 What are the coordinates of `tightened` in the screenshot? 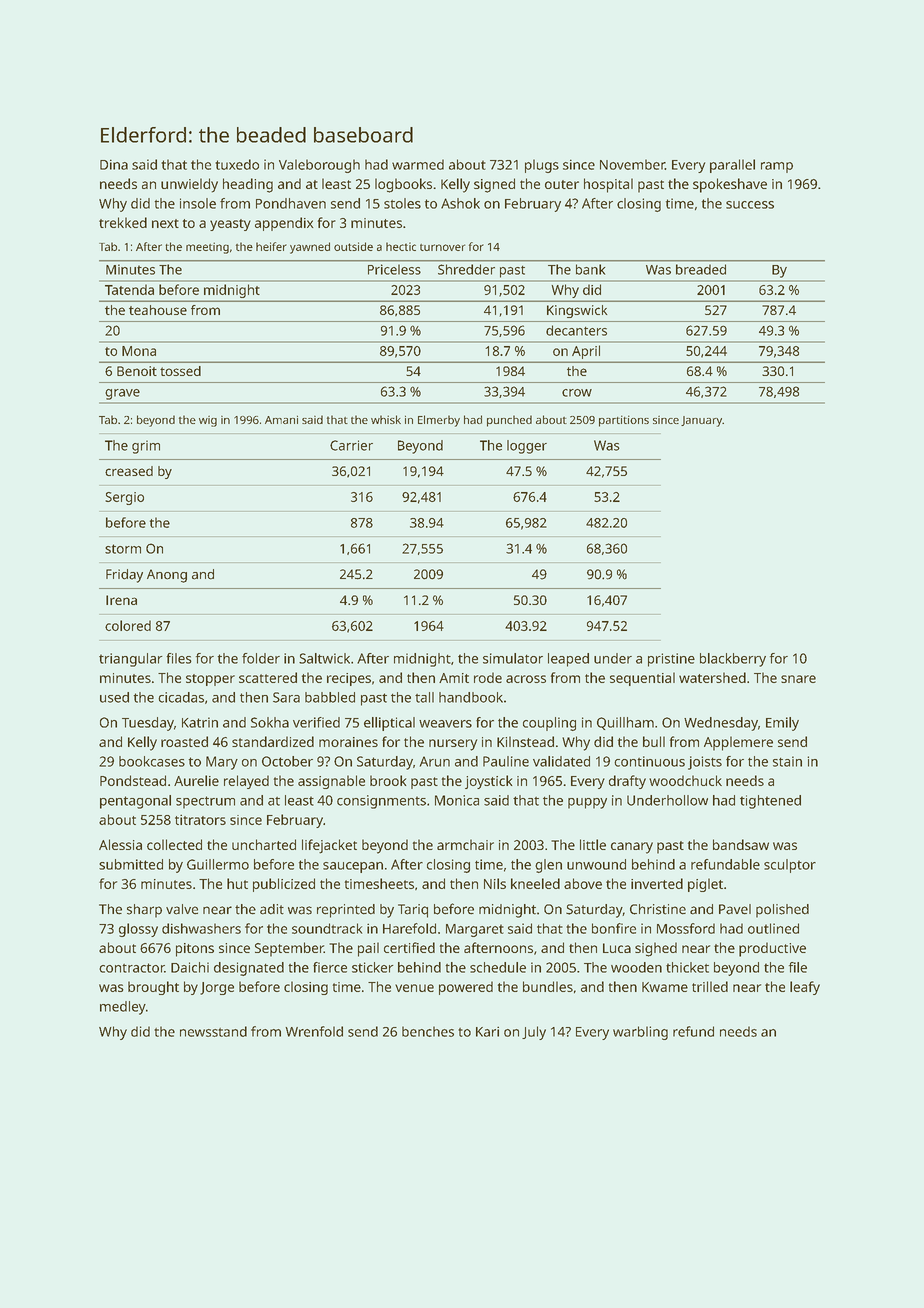 It's located at (770, 802).
